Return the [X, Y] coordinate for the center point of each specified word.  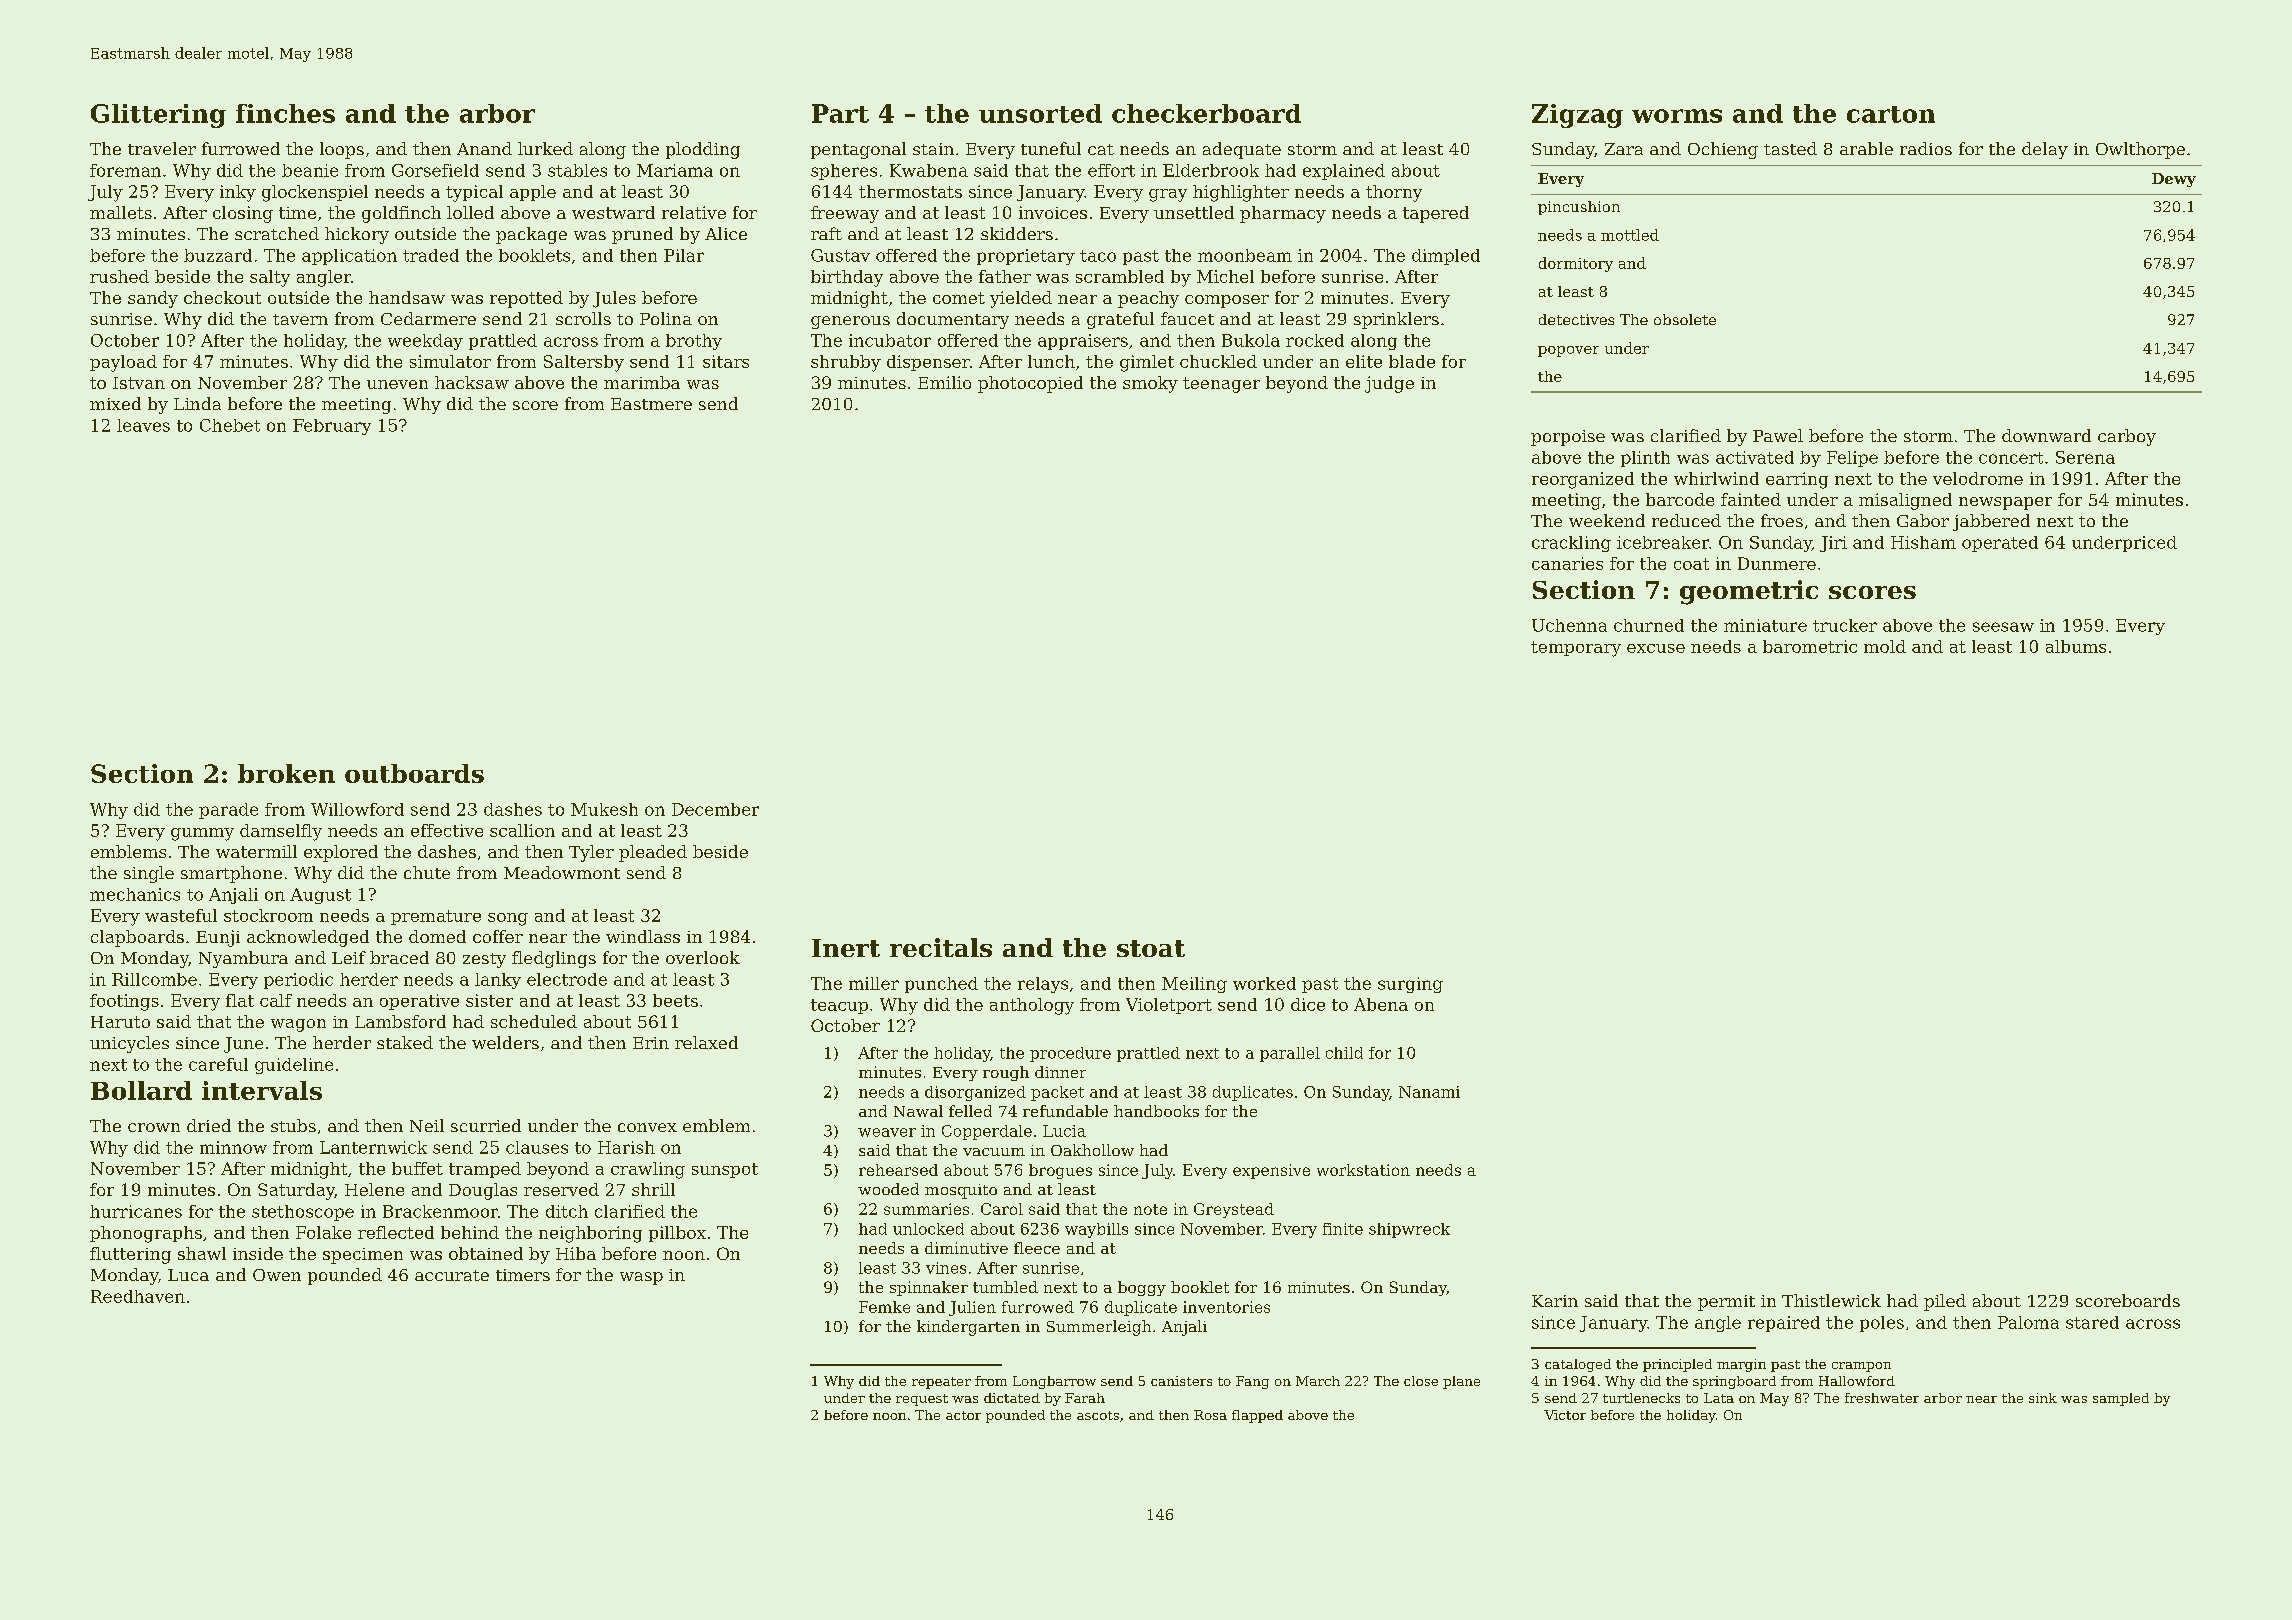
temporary [1576, 649]
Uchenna [1569, 625]
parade [228, 811]
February [332, 427]
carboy [2127, 437]
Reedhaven [138, 1296]
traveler [162, 148]
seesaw [2003, 627]
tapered [1436, 214]
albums [2076, 646]
